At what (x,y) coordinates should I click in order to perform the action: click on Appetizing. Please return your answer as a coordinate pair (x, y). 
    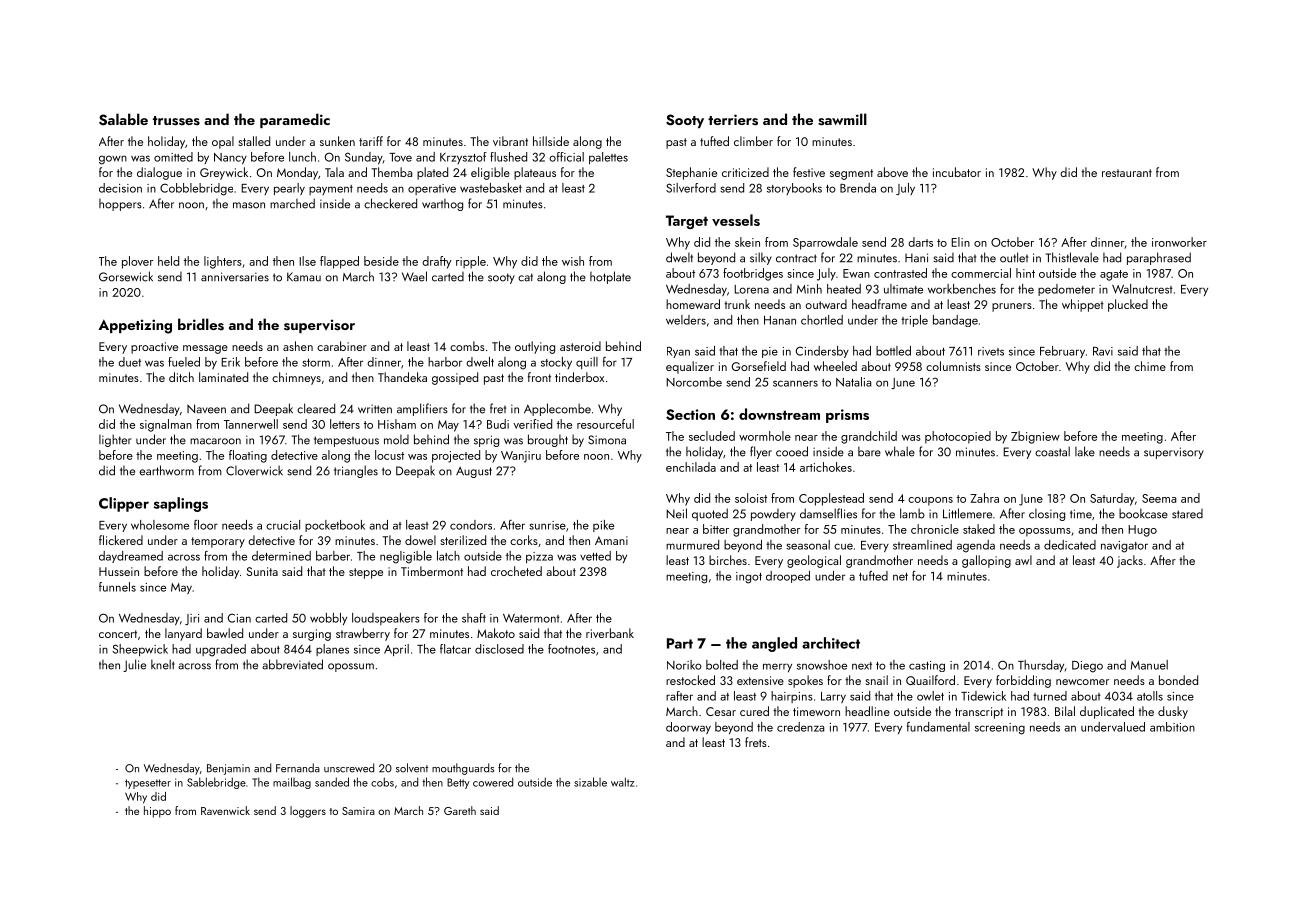
    Looking at the image, I should click on (135, 326).
